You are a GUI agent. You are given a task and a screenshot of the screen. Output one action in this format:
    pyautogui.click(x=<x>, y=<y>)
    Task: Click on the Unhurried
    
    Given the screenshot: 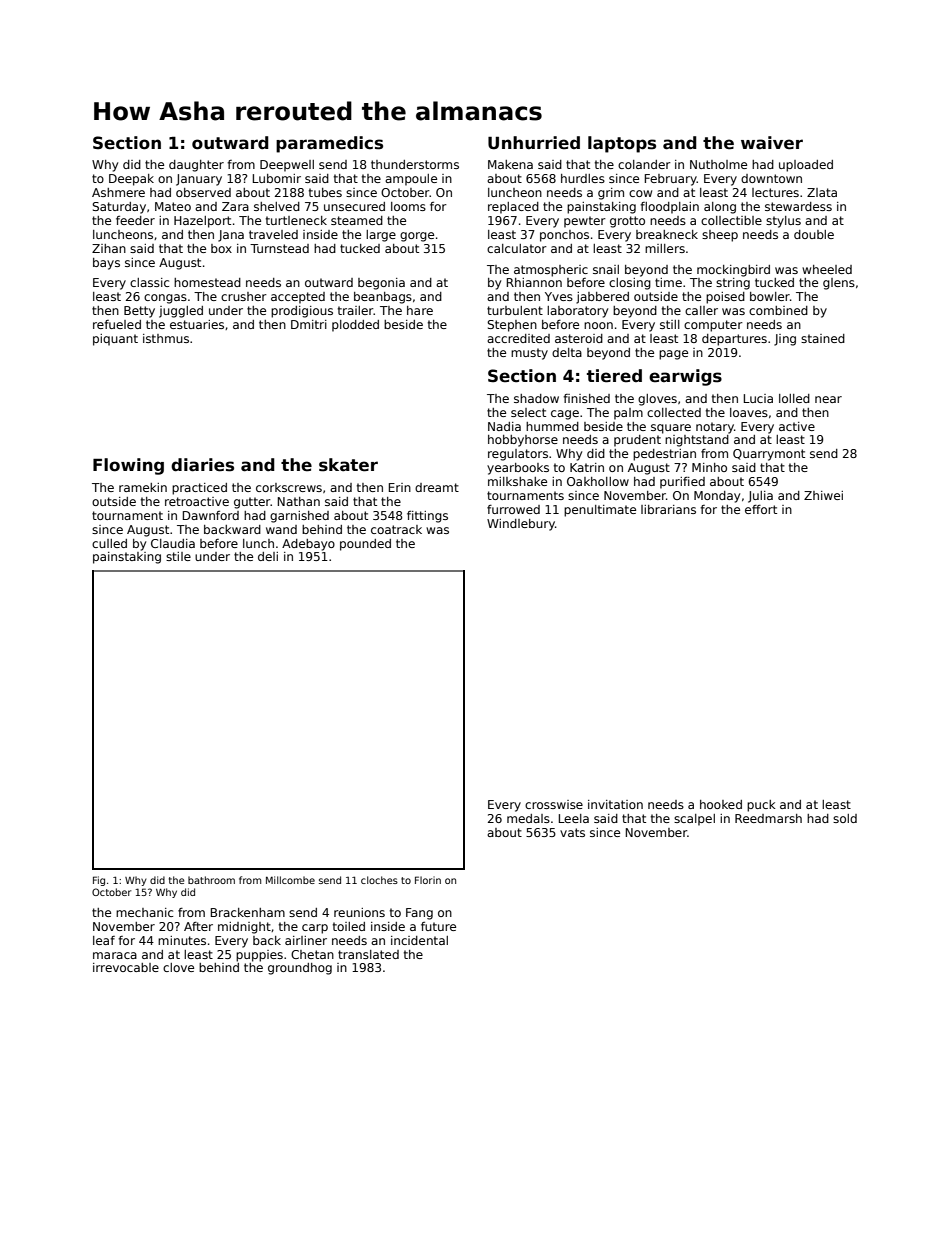 What is the action you would take?
    pyautogui.click(x=534, y=143)
